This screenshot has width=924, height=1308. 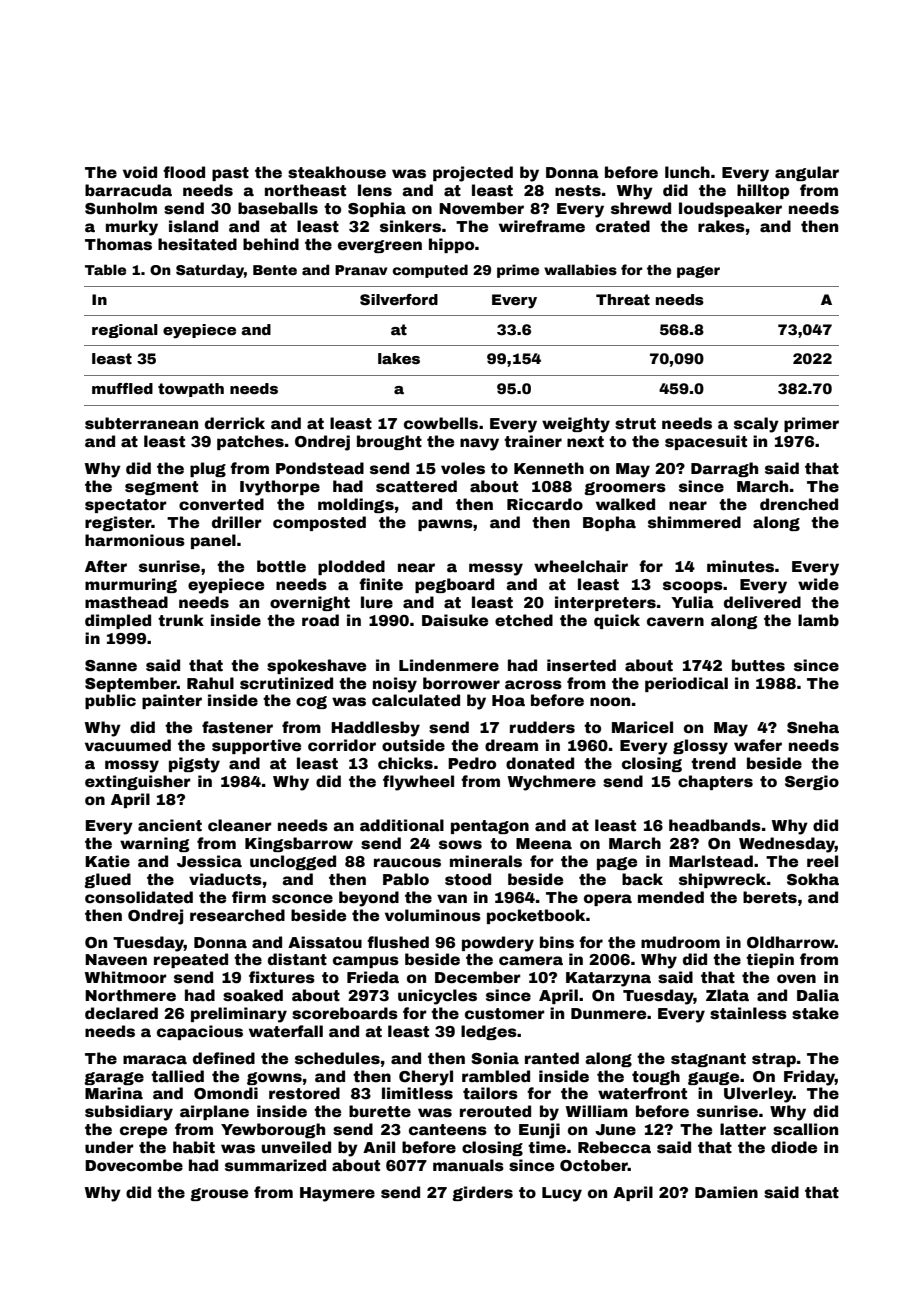 What do you see at coordinates (337, 1194) in the screenshot?
I see `Haymere` at bounding box center [337, 1194].
